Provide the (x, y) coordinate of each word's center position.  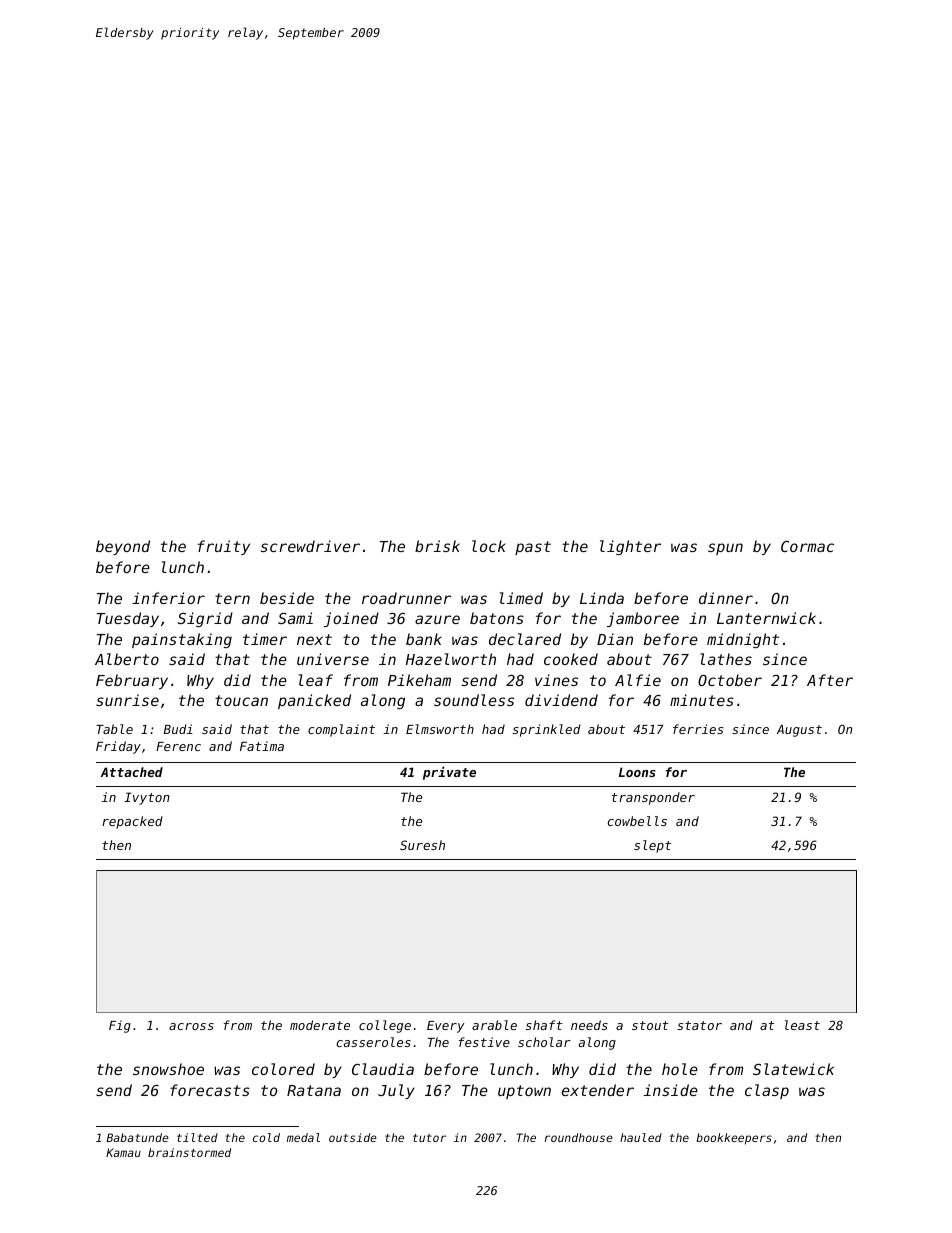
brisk (437, 546)
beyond (123, 547)
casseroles (373, 1042)
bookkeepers (734, 1139)
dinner (726, 598)
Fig (120, 1026)
